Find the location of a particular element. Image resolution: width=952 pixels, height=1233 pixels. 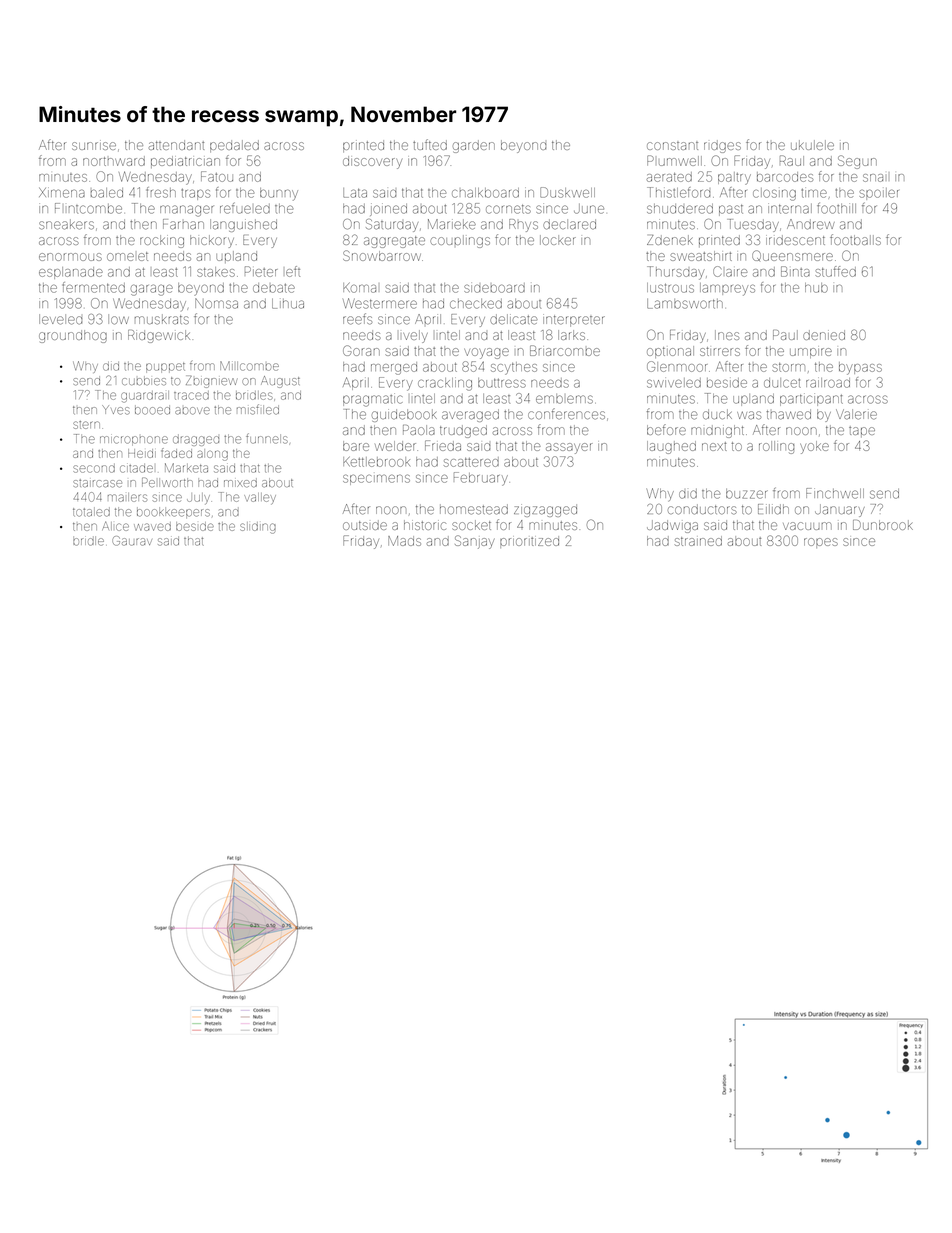

Gaurav is located at coordinates (132, 541).
